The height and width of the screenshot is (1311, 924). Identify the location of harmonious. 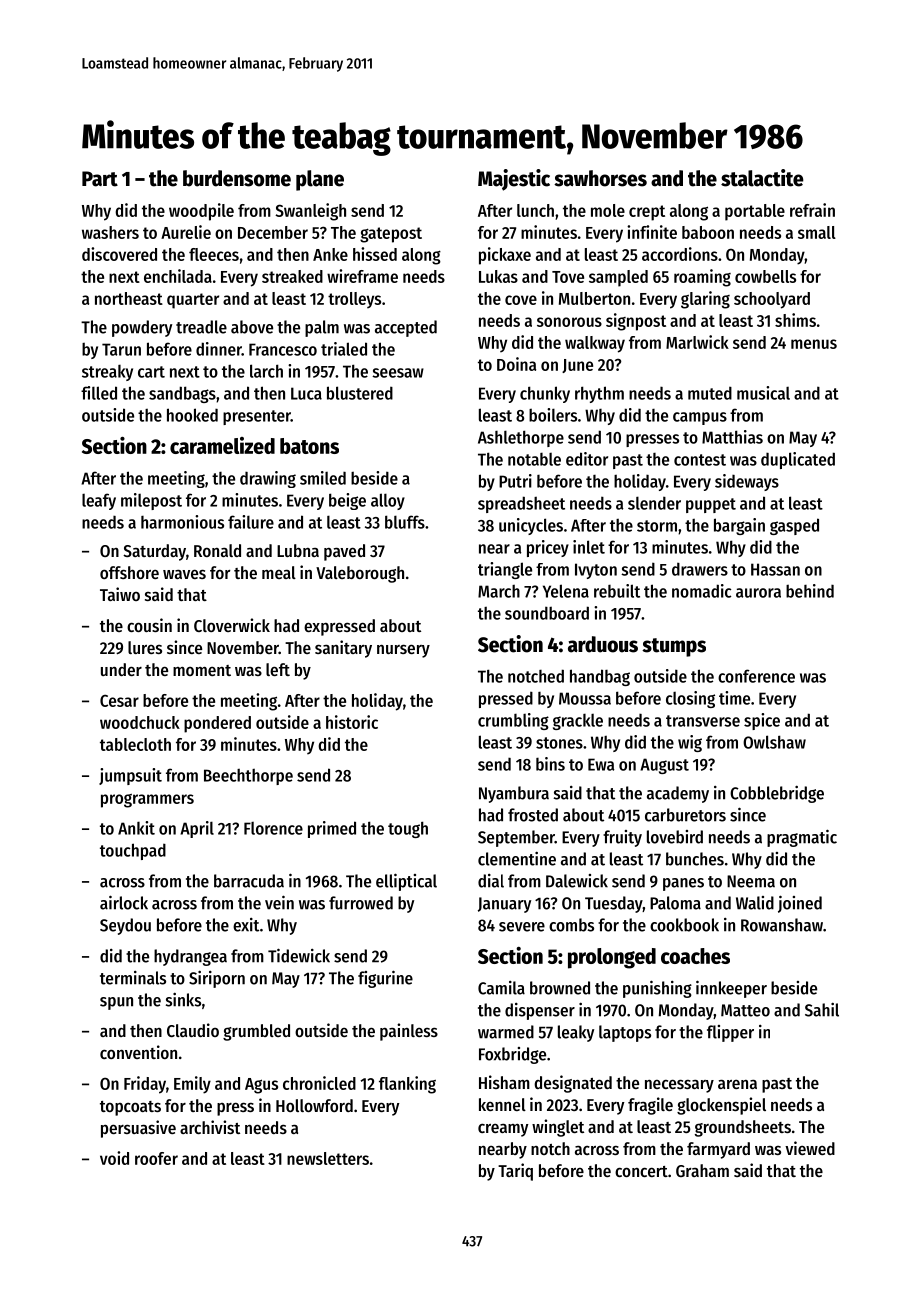
(182, 522).
